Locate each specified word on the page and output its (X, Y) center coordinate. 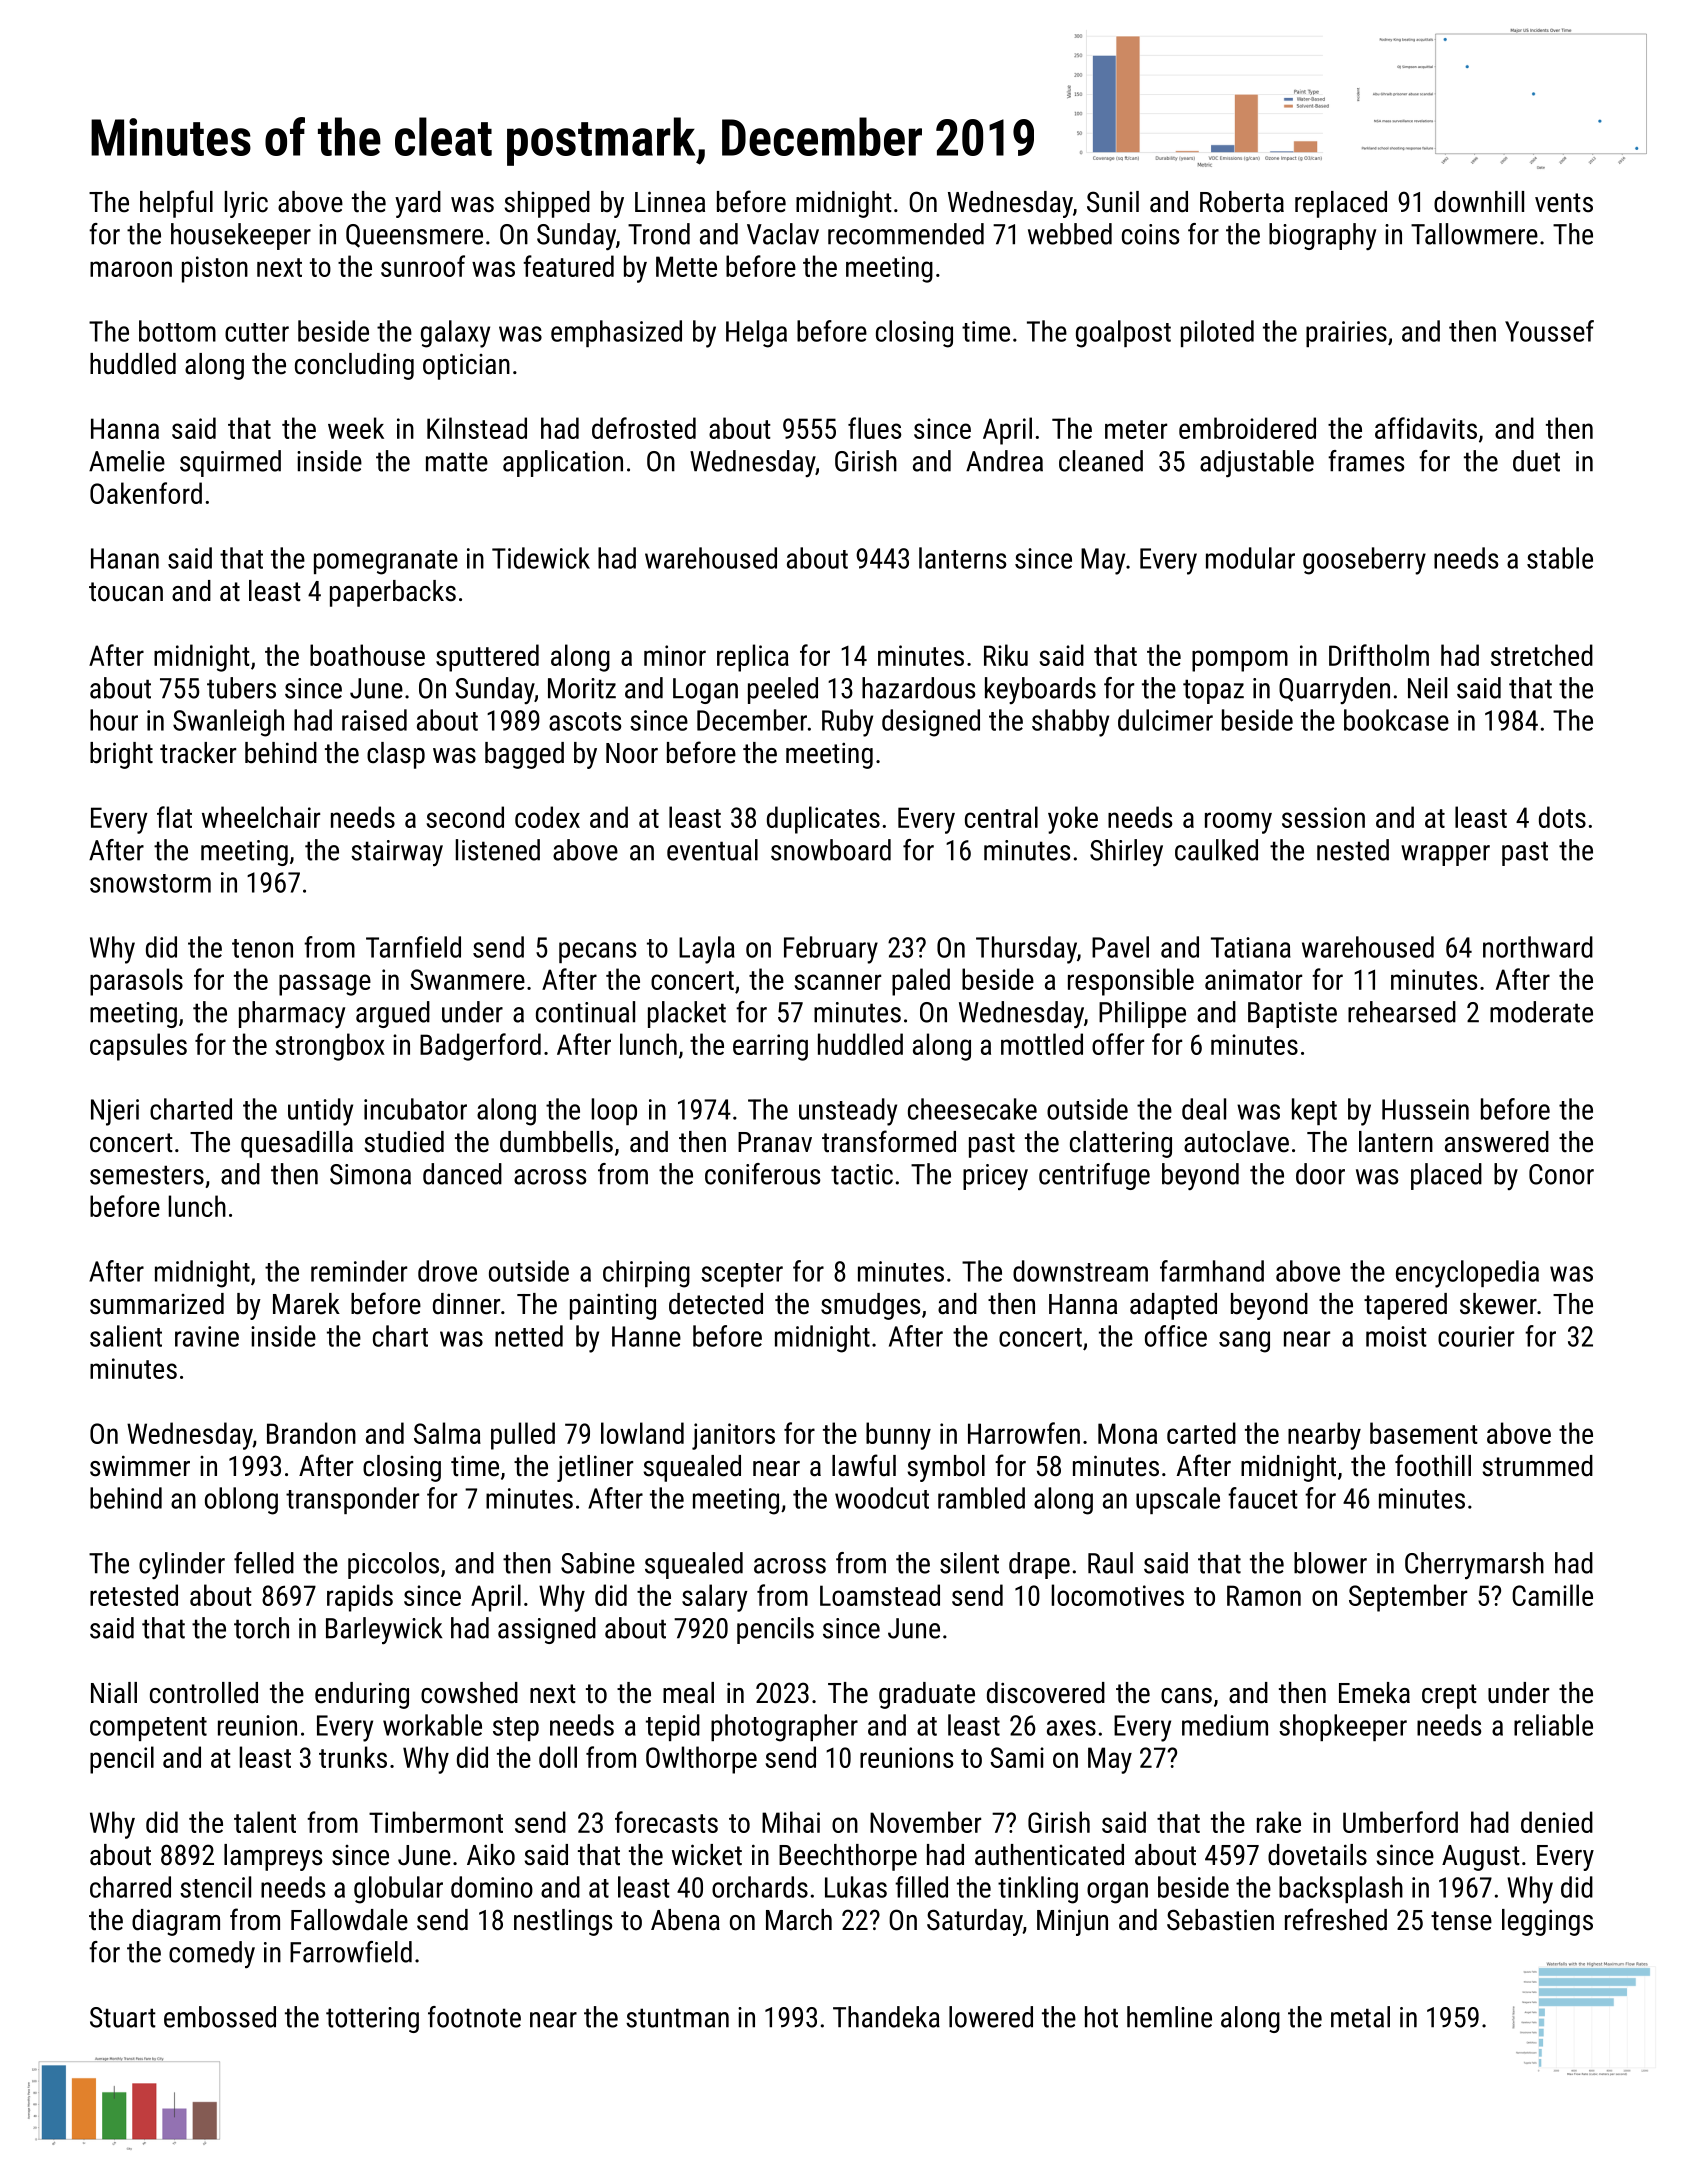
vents (1564, 203)
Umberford (1400, 1822)
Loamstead (880, 1595)
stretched (1542, 655)
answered (1497, 1142)
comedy (212, 1954)
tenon (262, 948)
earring (770, 1047)
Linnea (670, 202)
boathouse (367, 655)
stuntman (677, 2018)
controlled (204, 1693)
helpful (176, 204)
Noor (632, 753)
